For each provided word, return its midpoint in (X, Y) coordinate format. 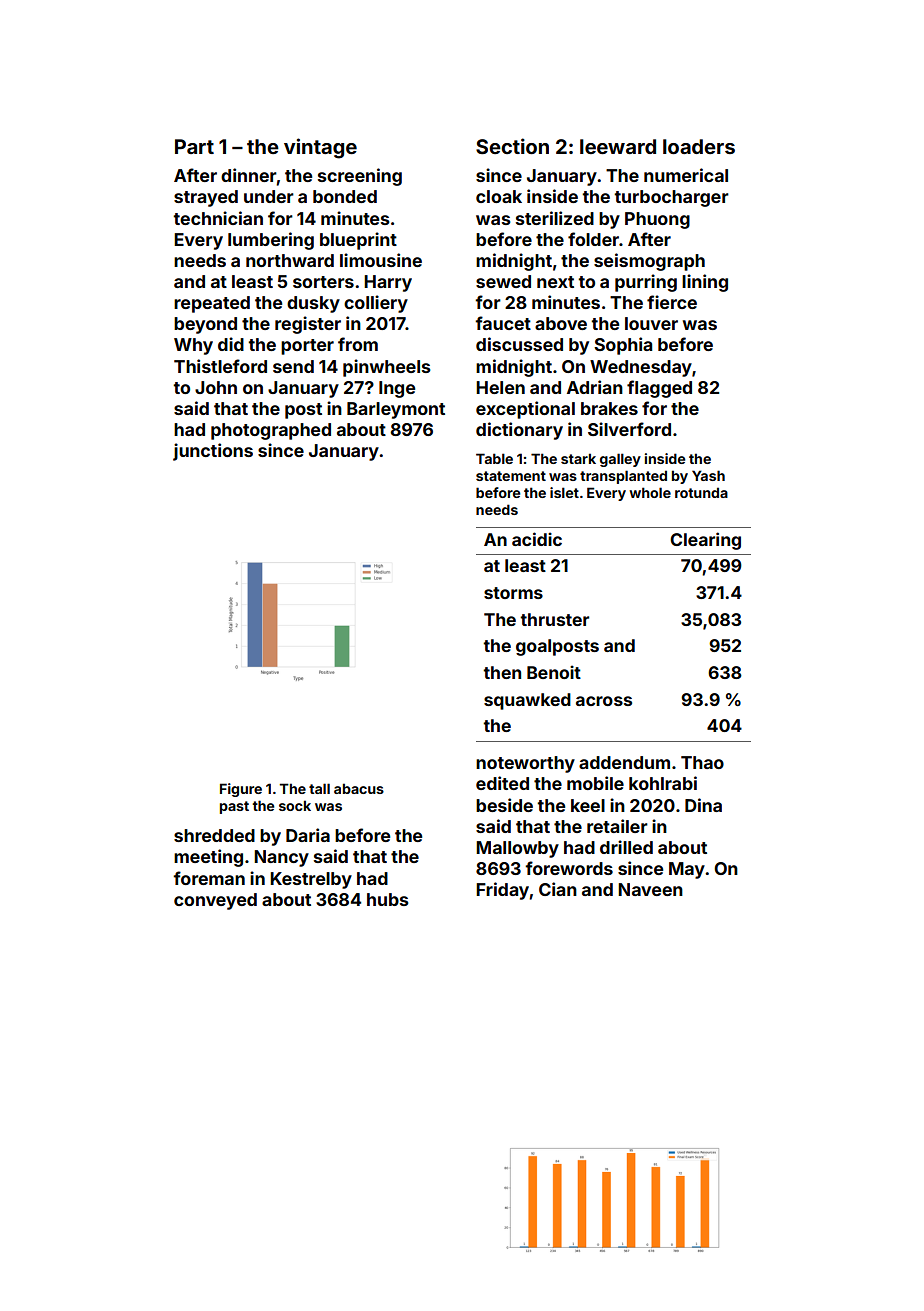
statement (511, 476)
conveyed (215, 901)
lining (705, 283)
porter (307, 347)
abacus (359, 788)
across (604, 701)
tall (319, 788)
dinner (249, 175)
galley (620, 460)
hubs (388, 899)
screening (360, 177)
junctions (213, 452)
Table (494, 458)
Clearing (705, 541)
